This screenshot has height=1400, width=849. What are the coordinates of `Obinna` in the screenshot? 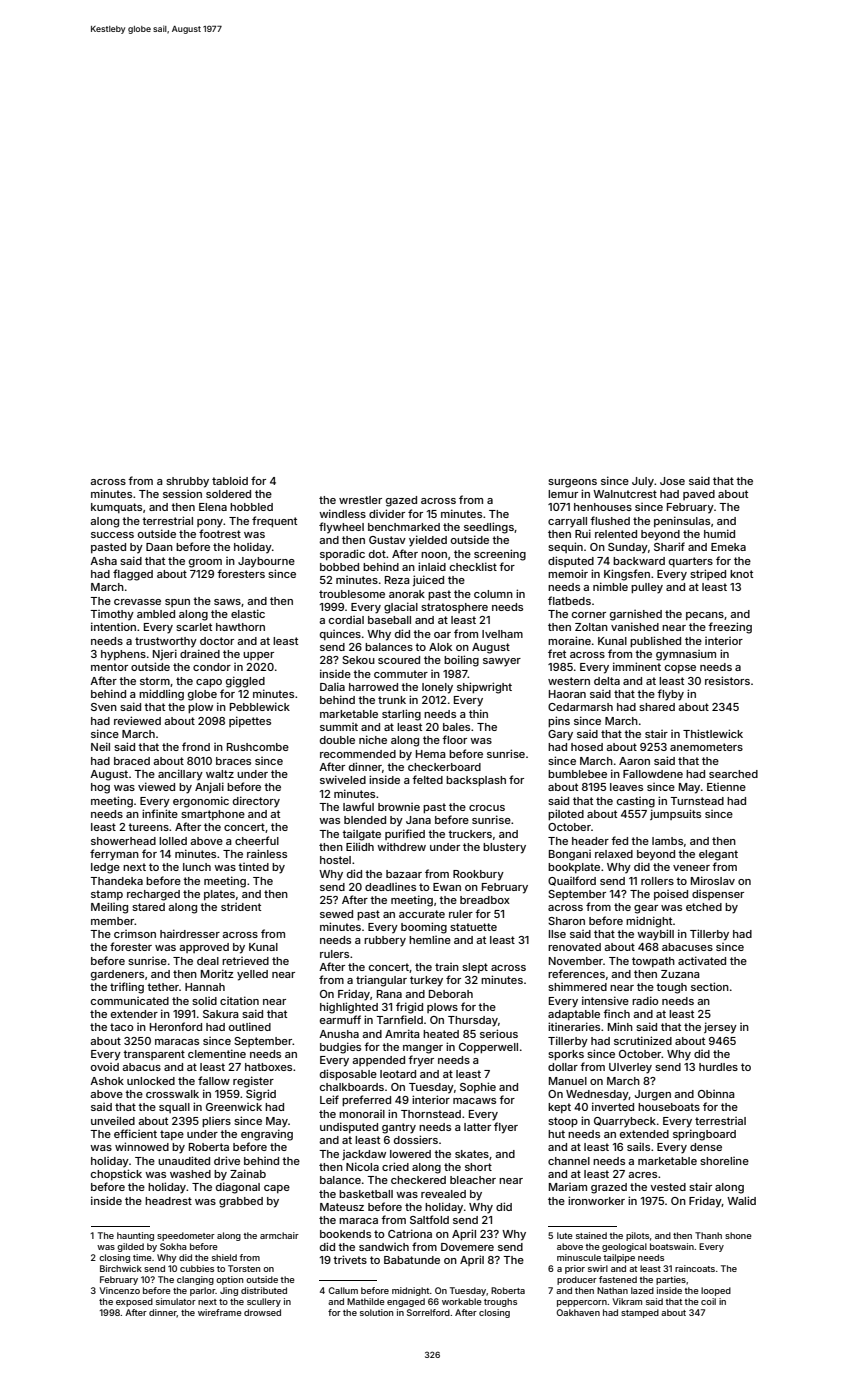 It's located at (716, 1094).
